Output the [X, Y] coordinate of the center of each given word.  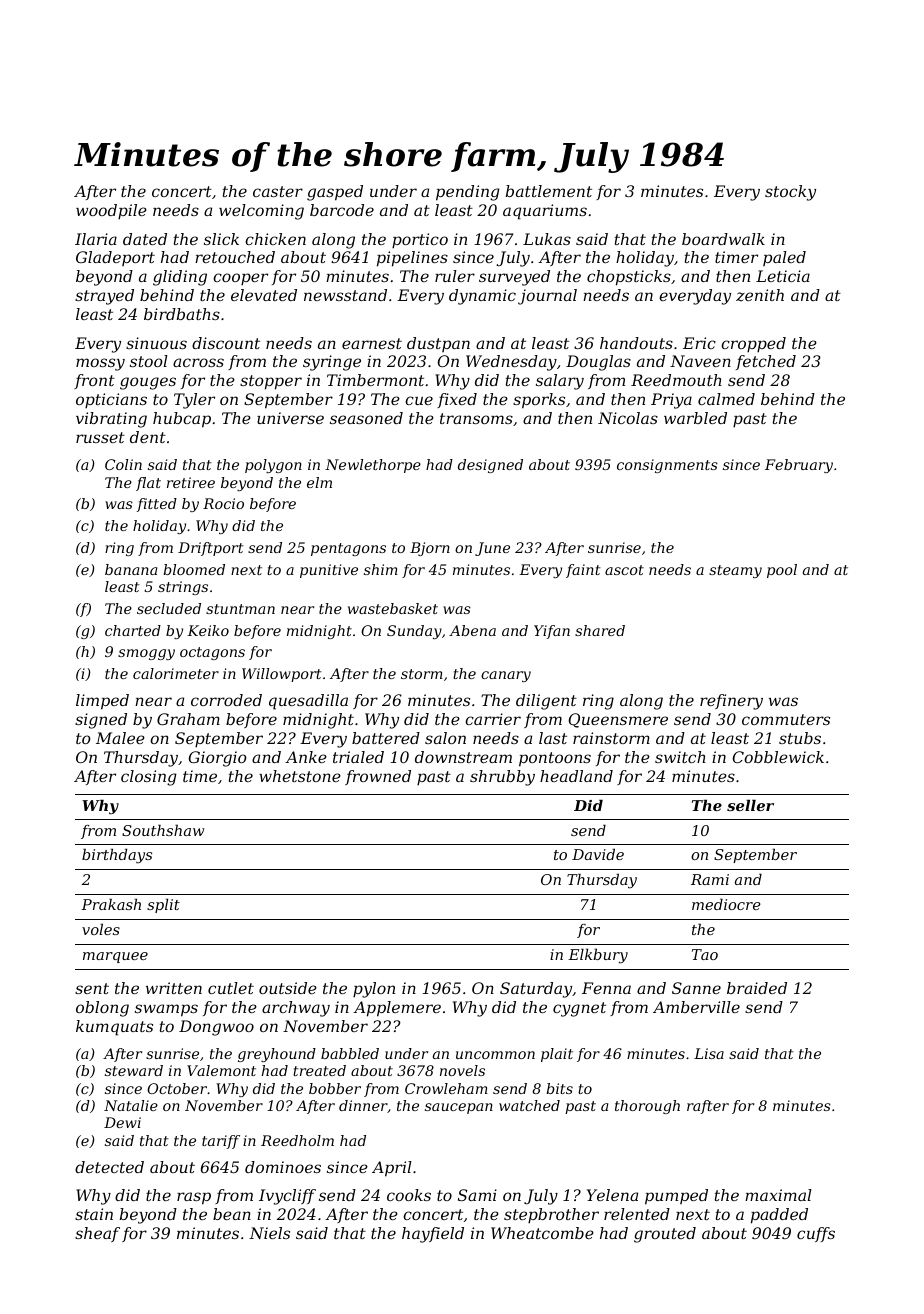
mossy [100, 364]
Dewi [122, 1122]
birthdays [117, 856]
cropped [753, 344]
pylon [374, 990]
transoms [476, 418]
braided [757, 988]
